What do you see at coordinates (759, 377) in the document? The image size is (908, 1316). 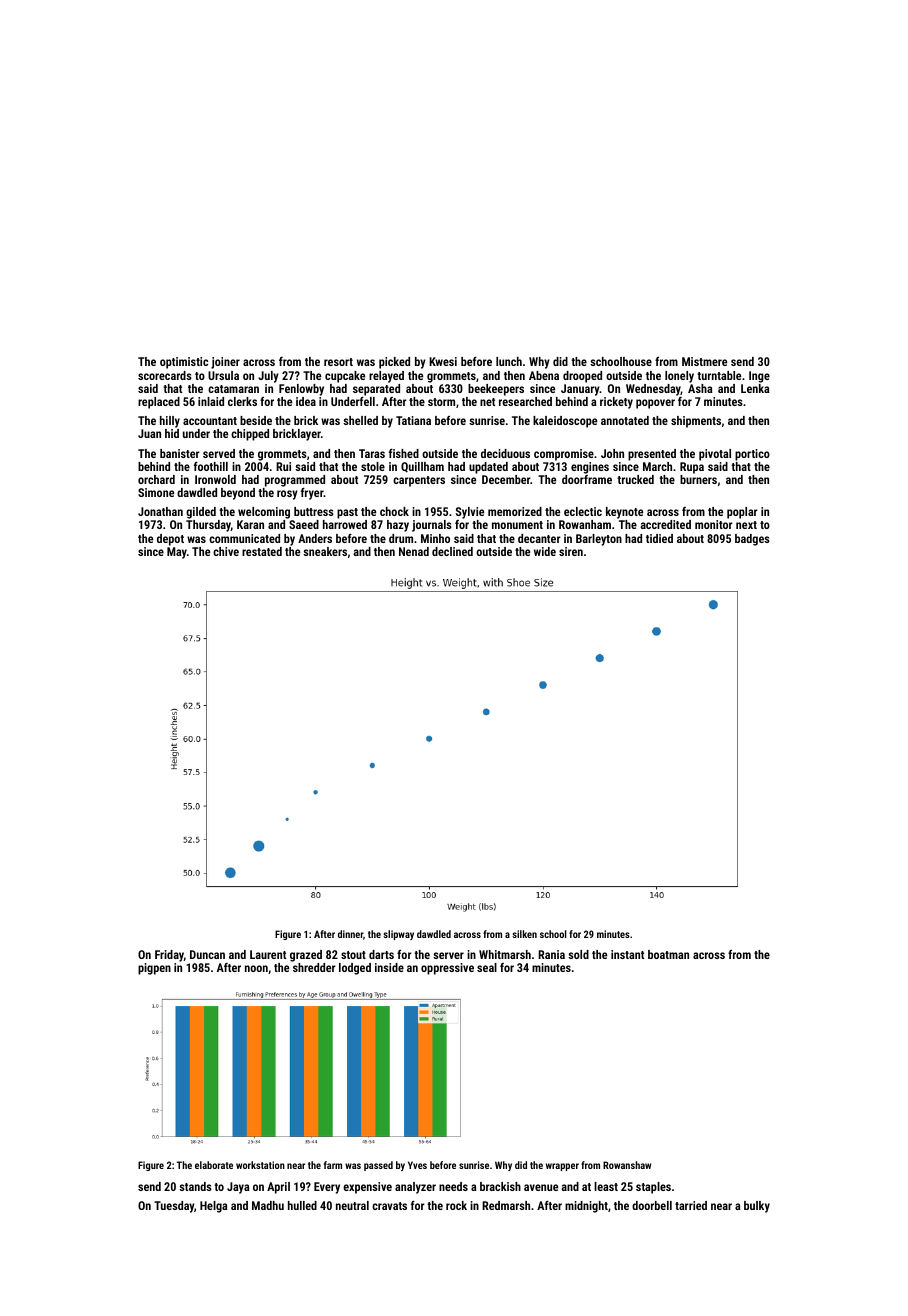 I see `Inge` at bounding box center [759, 377].
